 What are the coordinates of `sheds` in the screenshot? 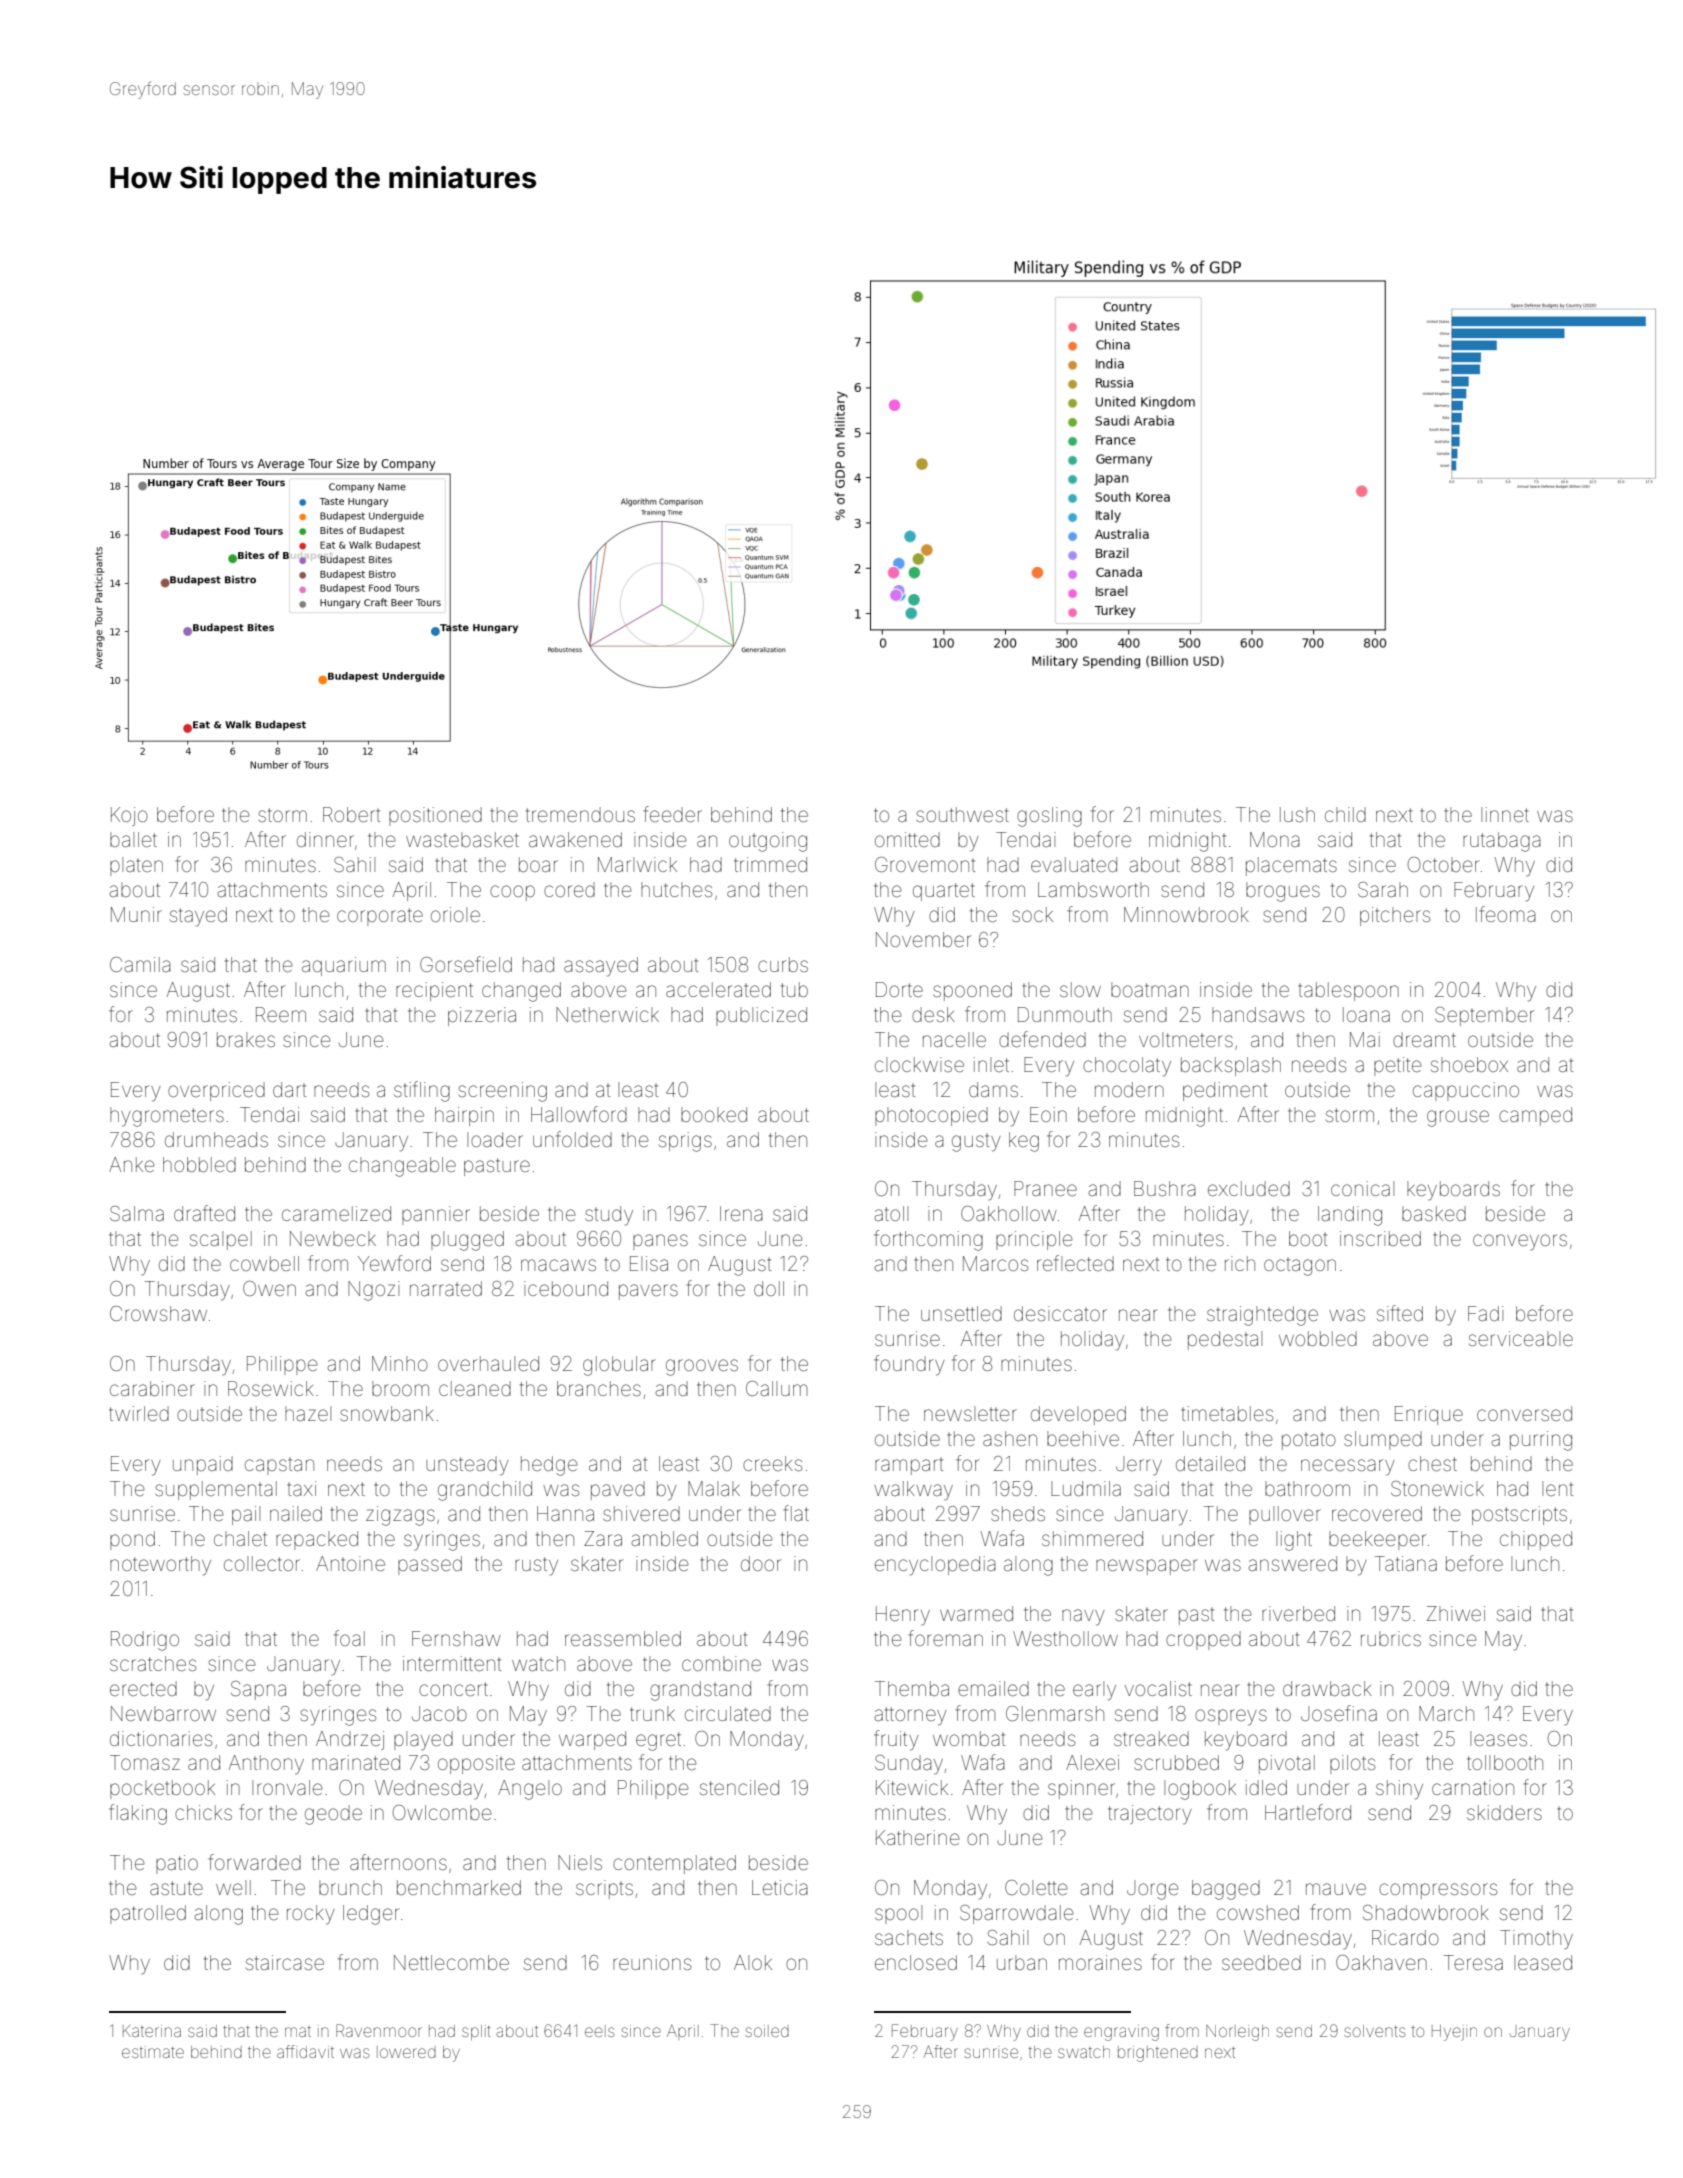 It's located at (1018, 1513).
